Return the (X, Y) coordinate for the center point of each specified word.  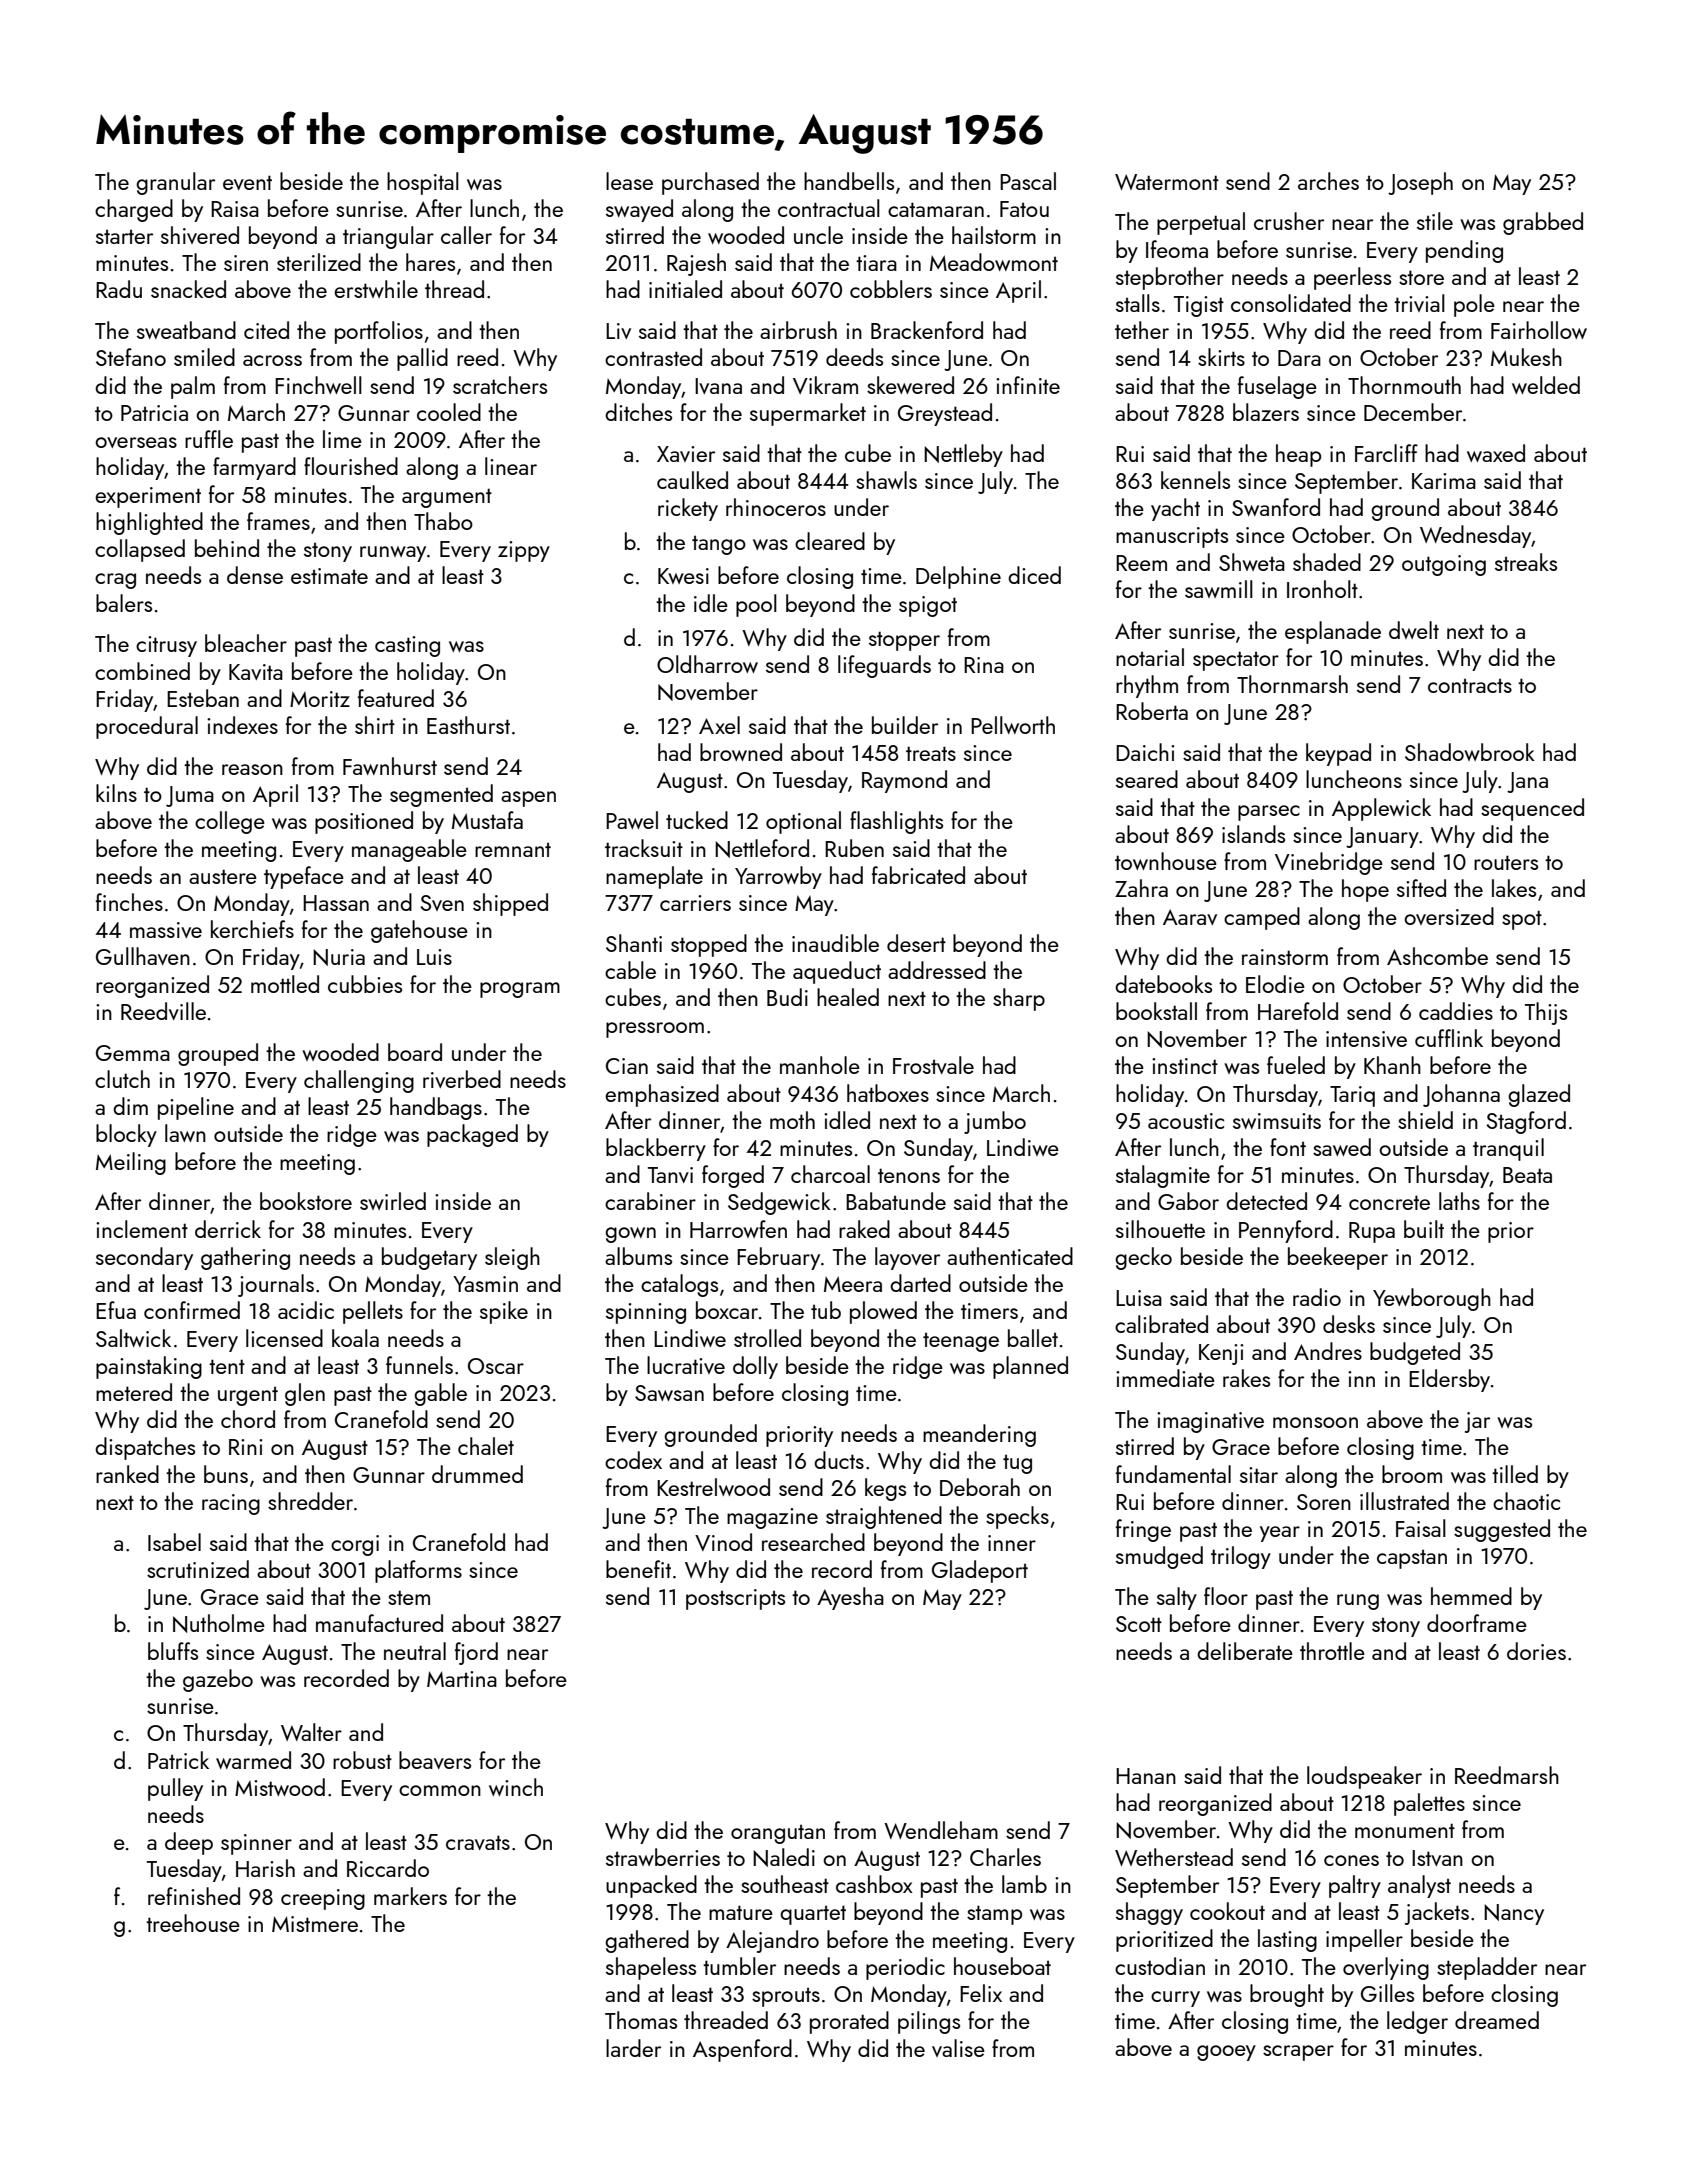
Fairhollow (1539, 330)
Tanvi (670, 1175)
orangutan (778, 1834)
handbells (849, 181)
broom (1412, 1474)
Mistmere (315, 1924)
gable (440, 1394)
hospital (423, 183)
